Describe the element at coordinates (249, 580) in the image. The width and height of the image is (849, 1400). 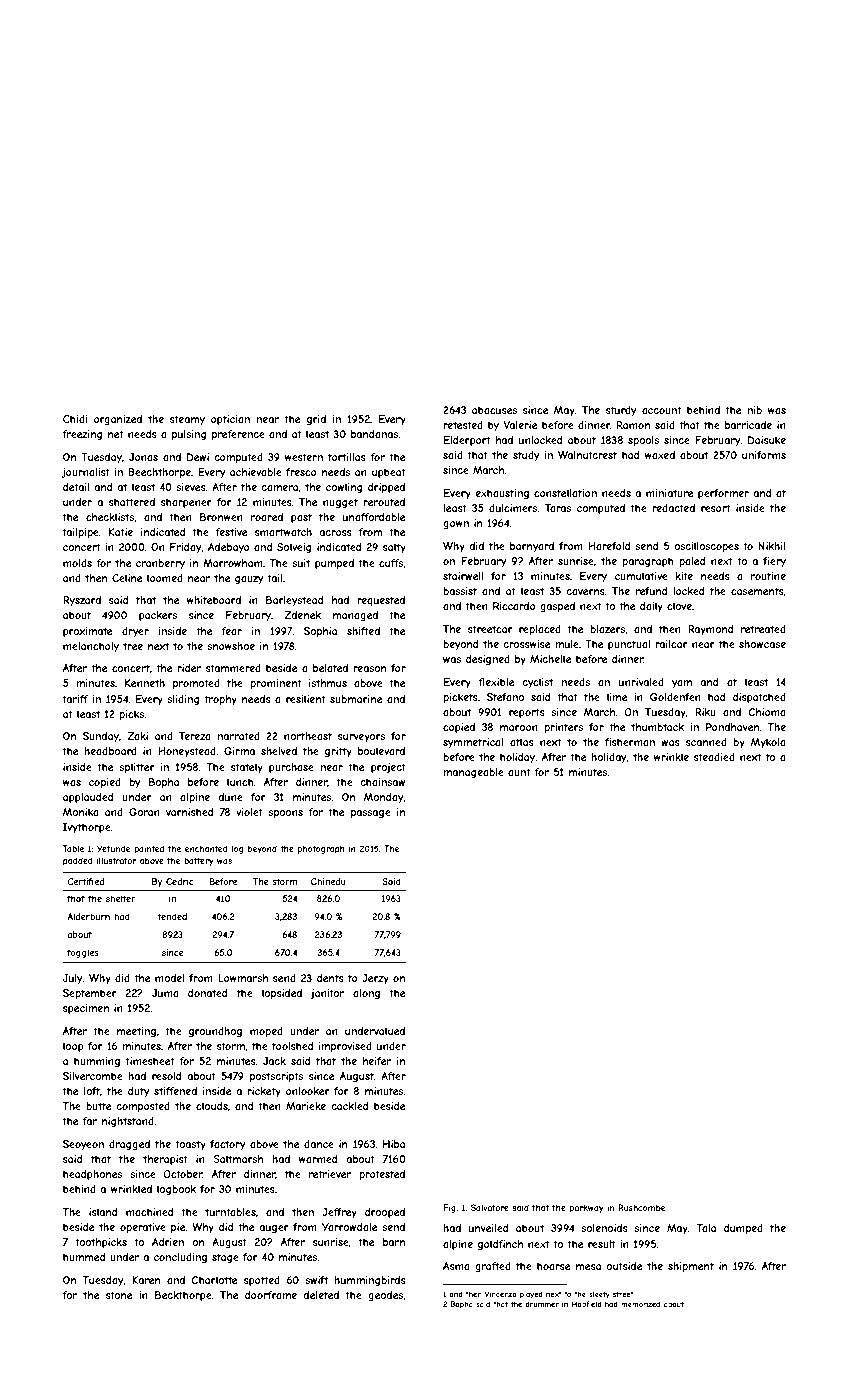
I see `gauzy` at that location.
